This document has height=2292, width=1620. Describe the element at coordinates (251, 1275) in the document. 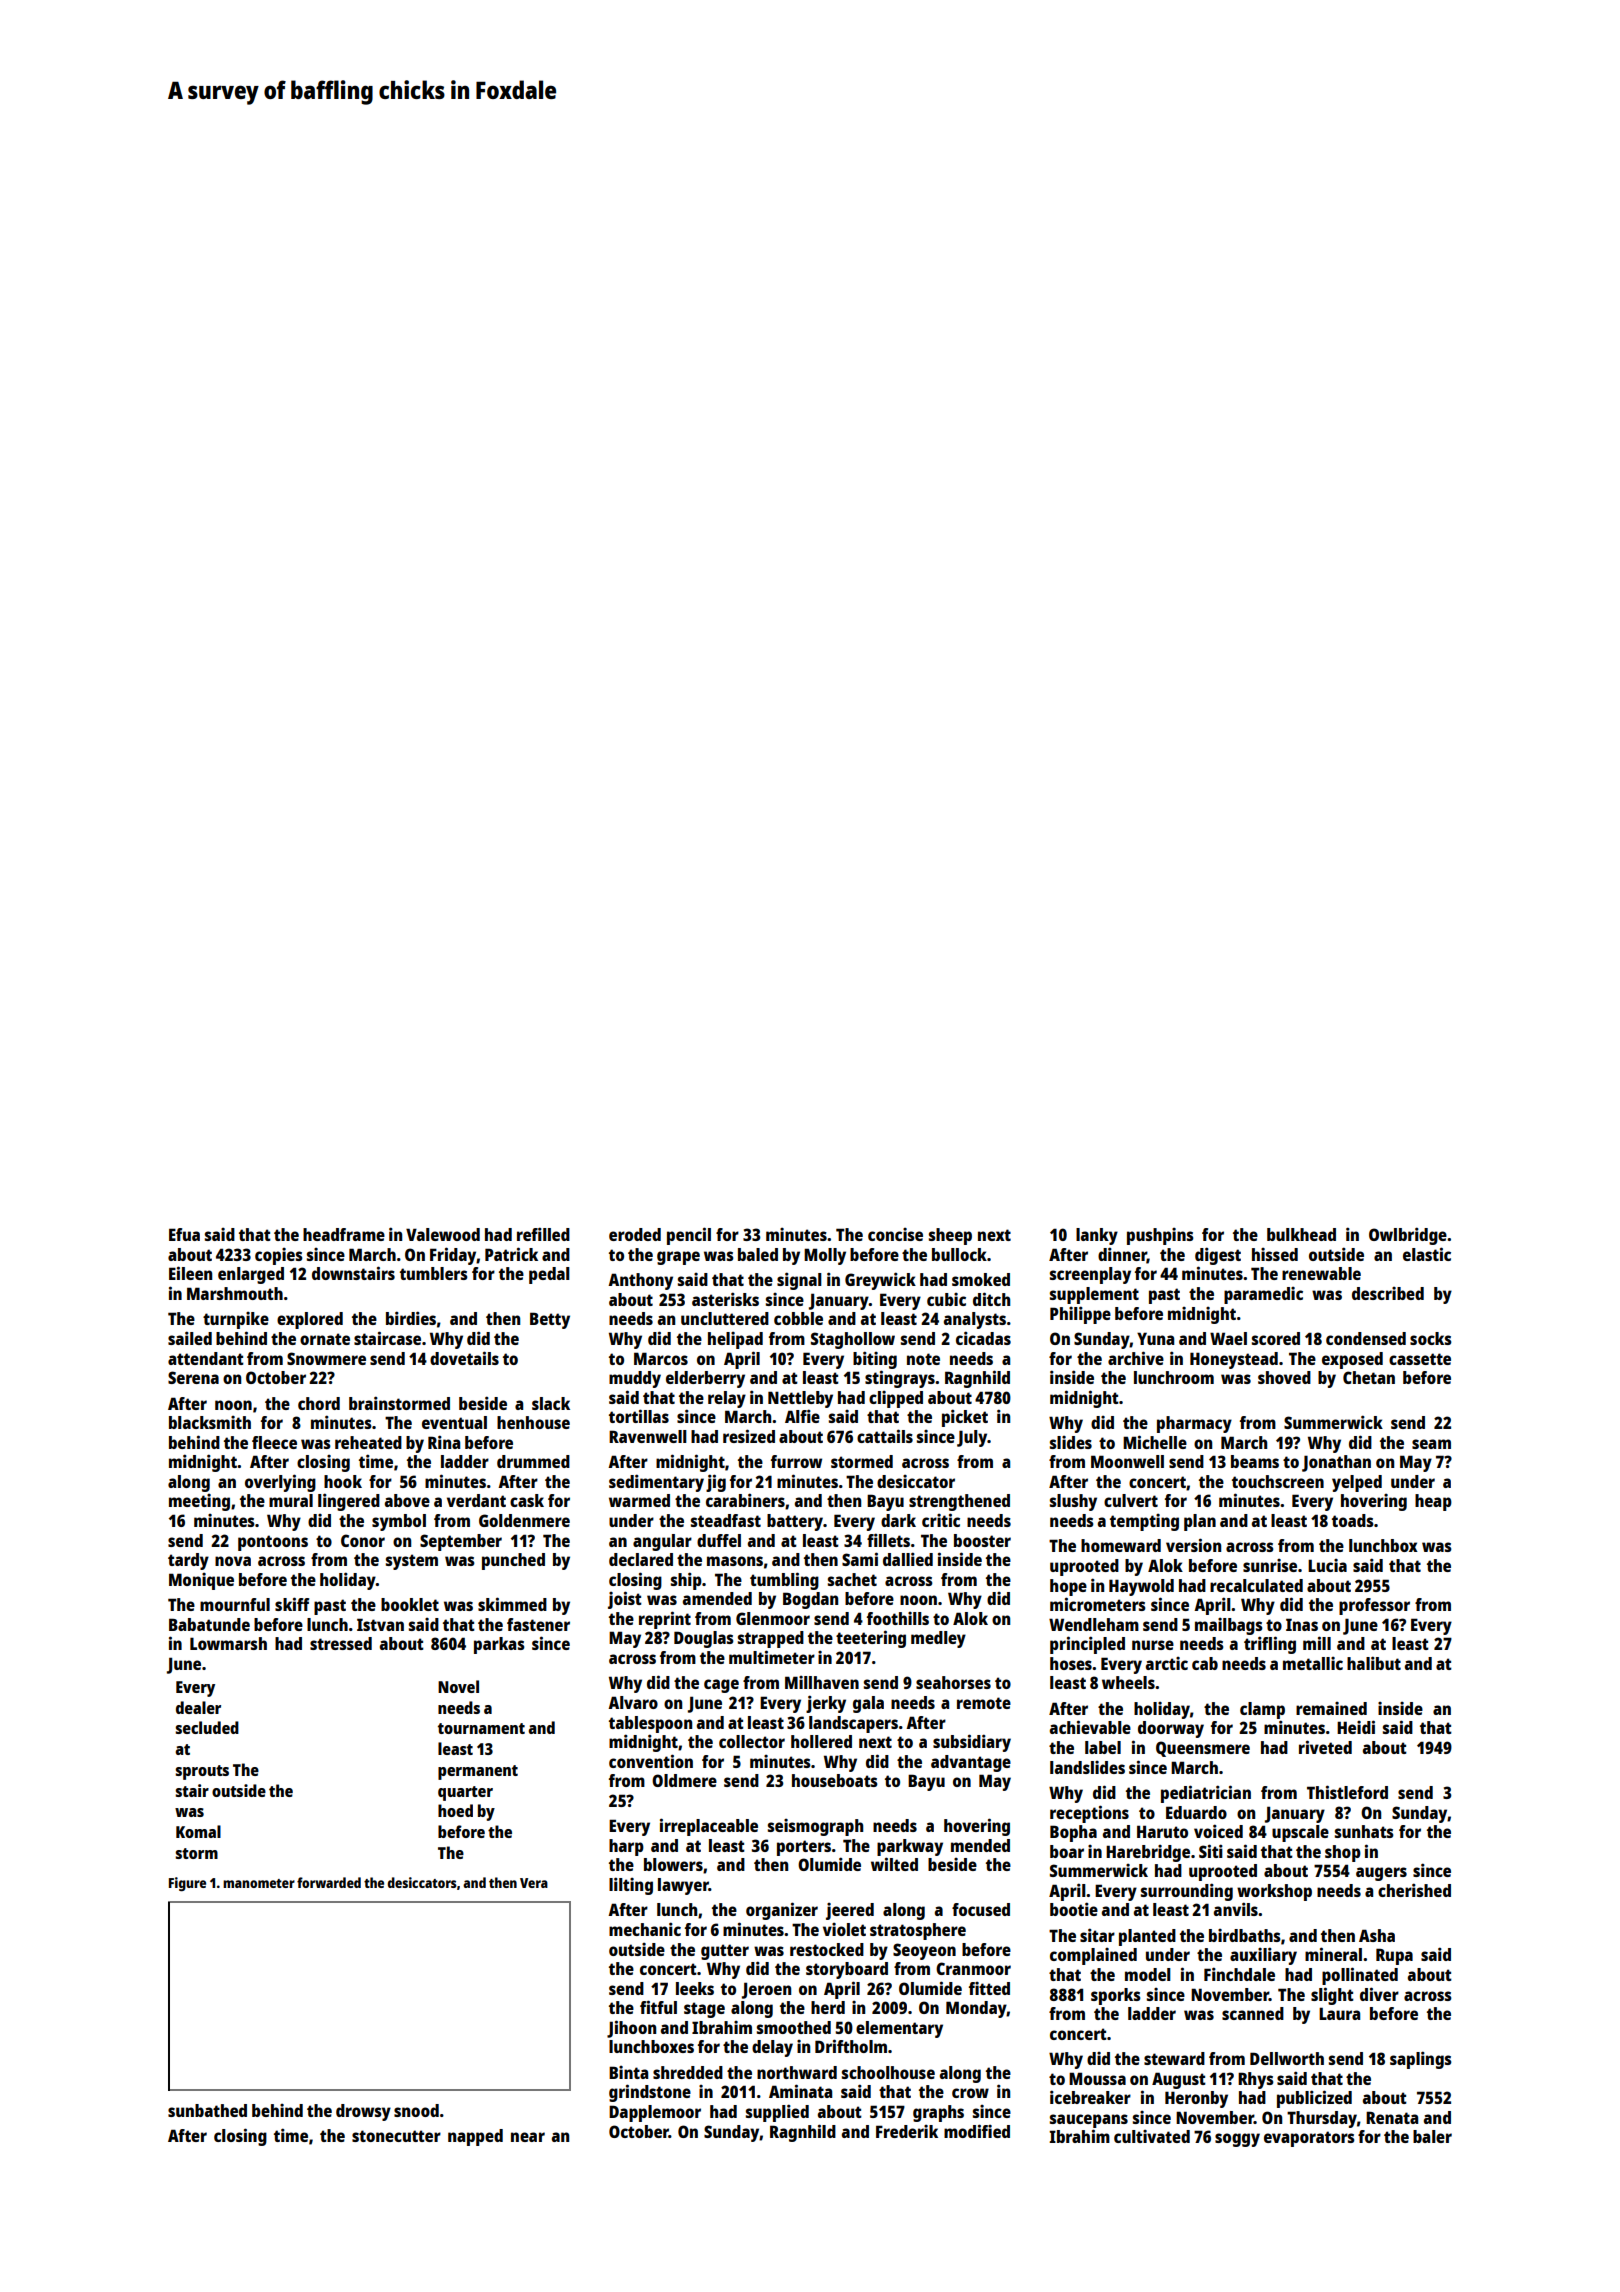

I see `enlarged` at that location.
